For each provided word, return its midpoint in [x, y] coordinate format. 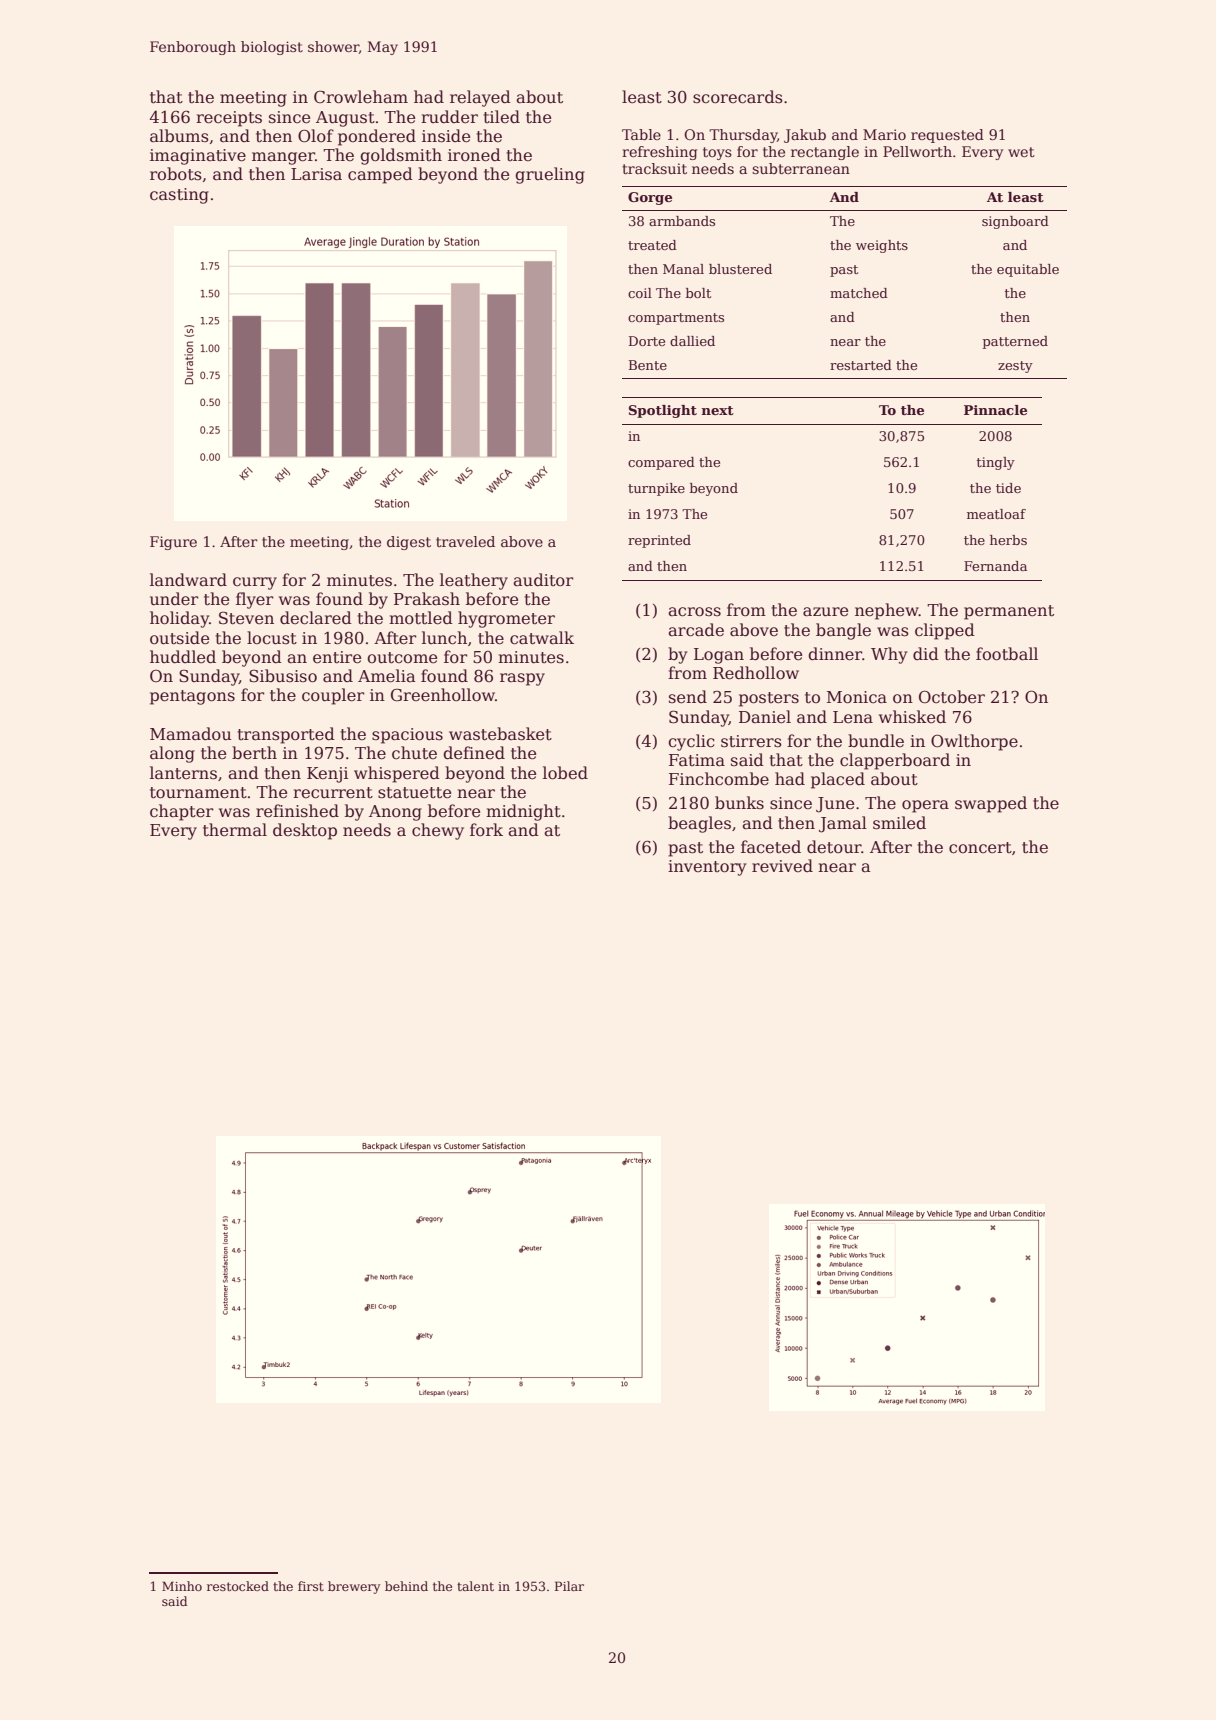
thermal [235, 830]
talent [475, 1586]
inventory [707, 868]
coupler [333, 696]
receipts [229, 119]
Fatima [697, 760]
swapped [991, 804]
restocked [238, 1586]
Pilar [569, 1586]
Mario [884, 134]
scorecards [738, 97]
